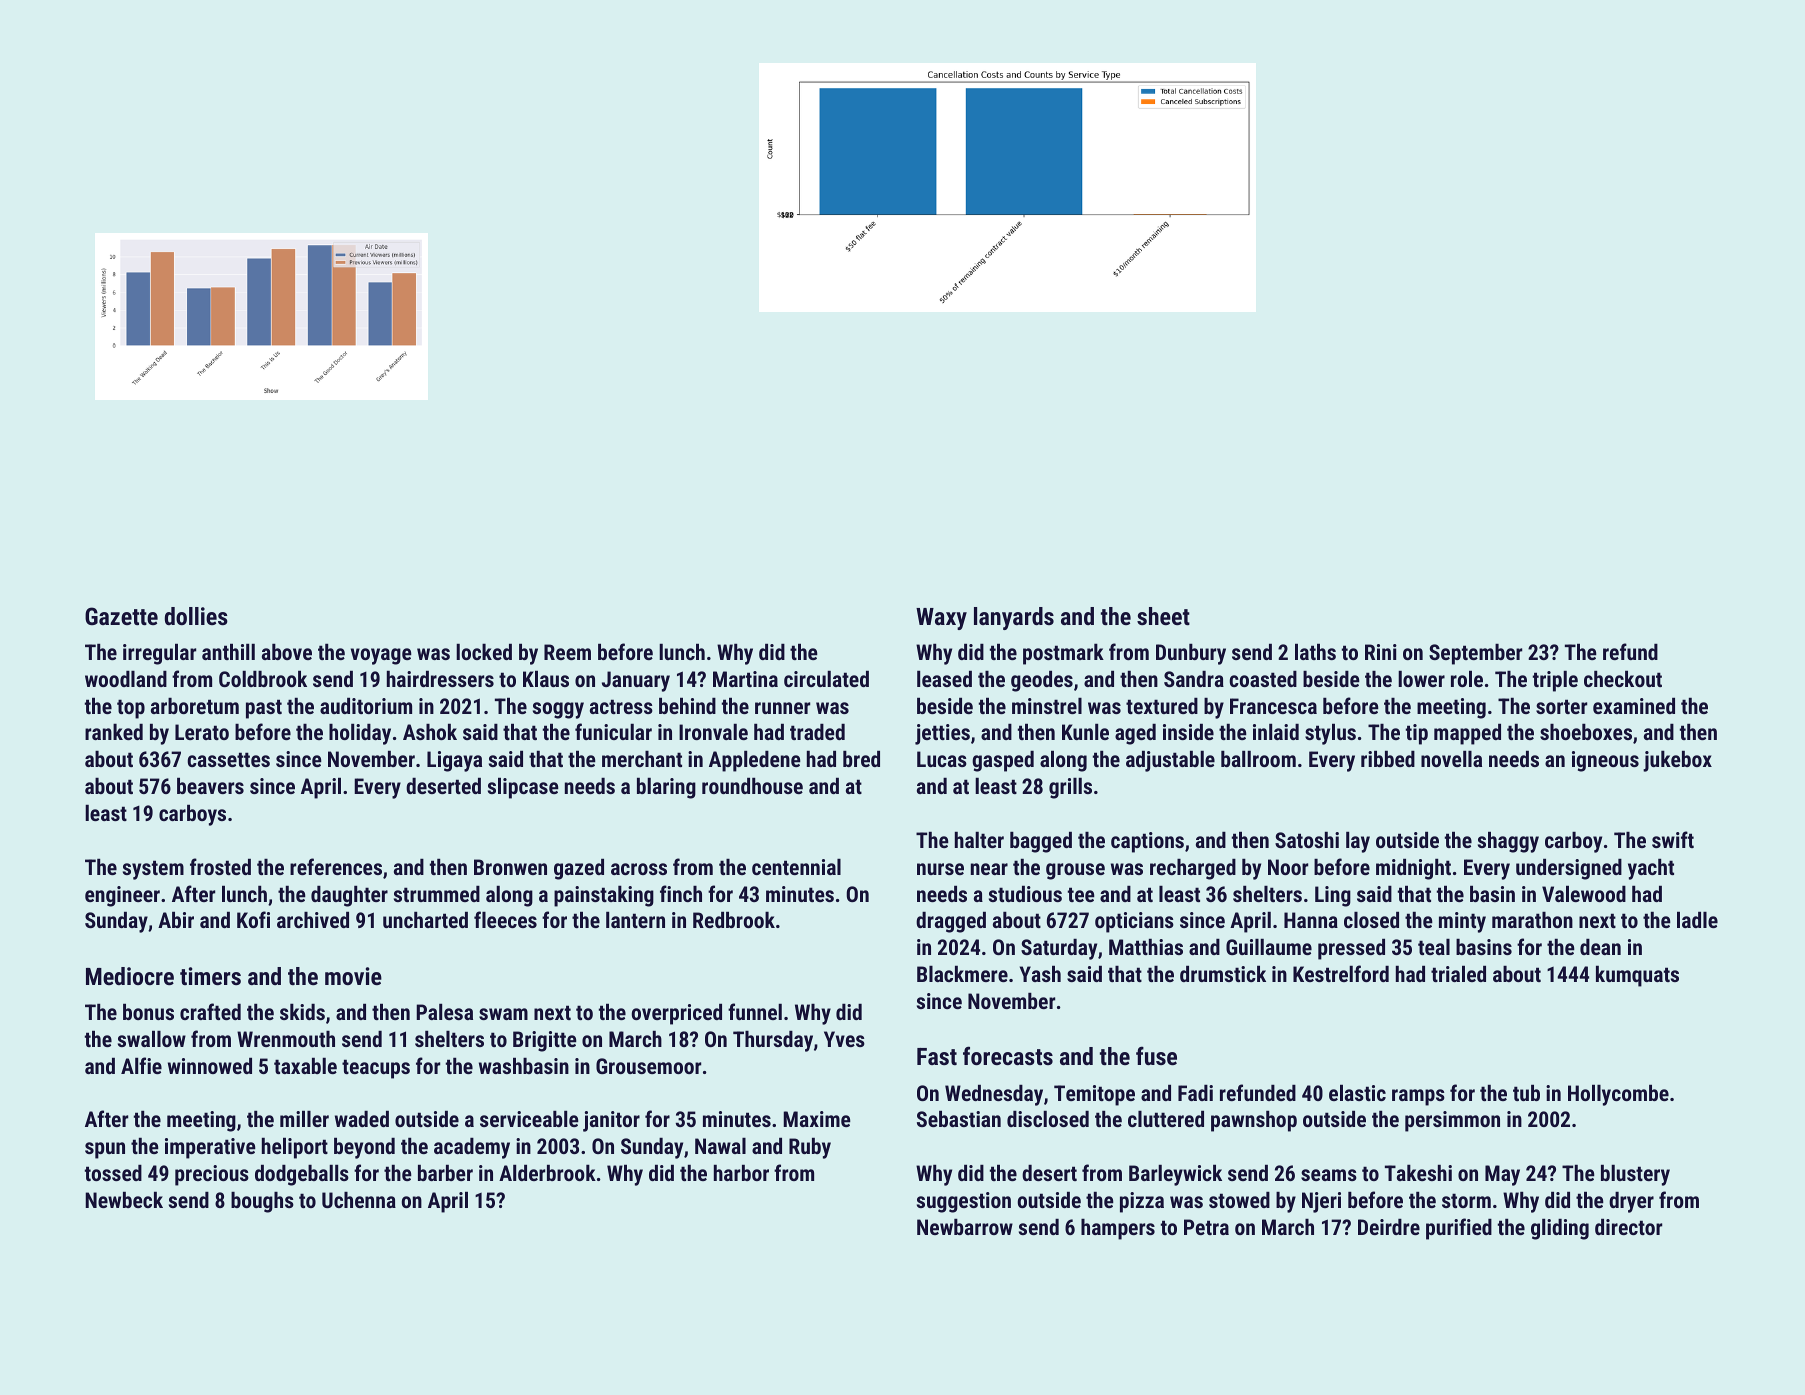 This document has width=1805, height=1395. Describe the element at coordinates (1459, 1229) in the document. I see `purified` at that location.
